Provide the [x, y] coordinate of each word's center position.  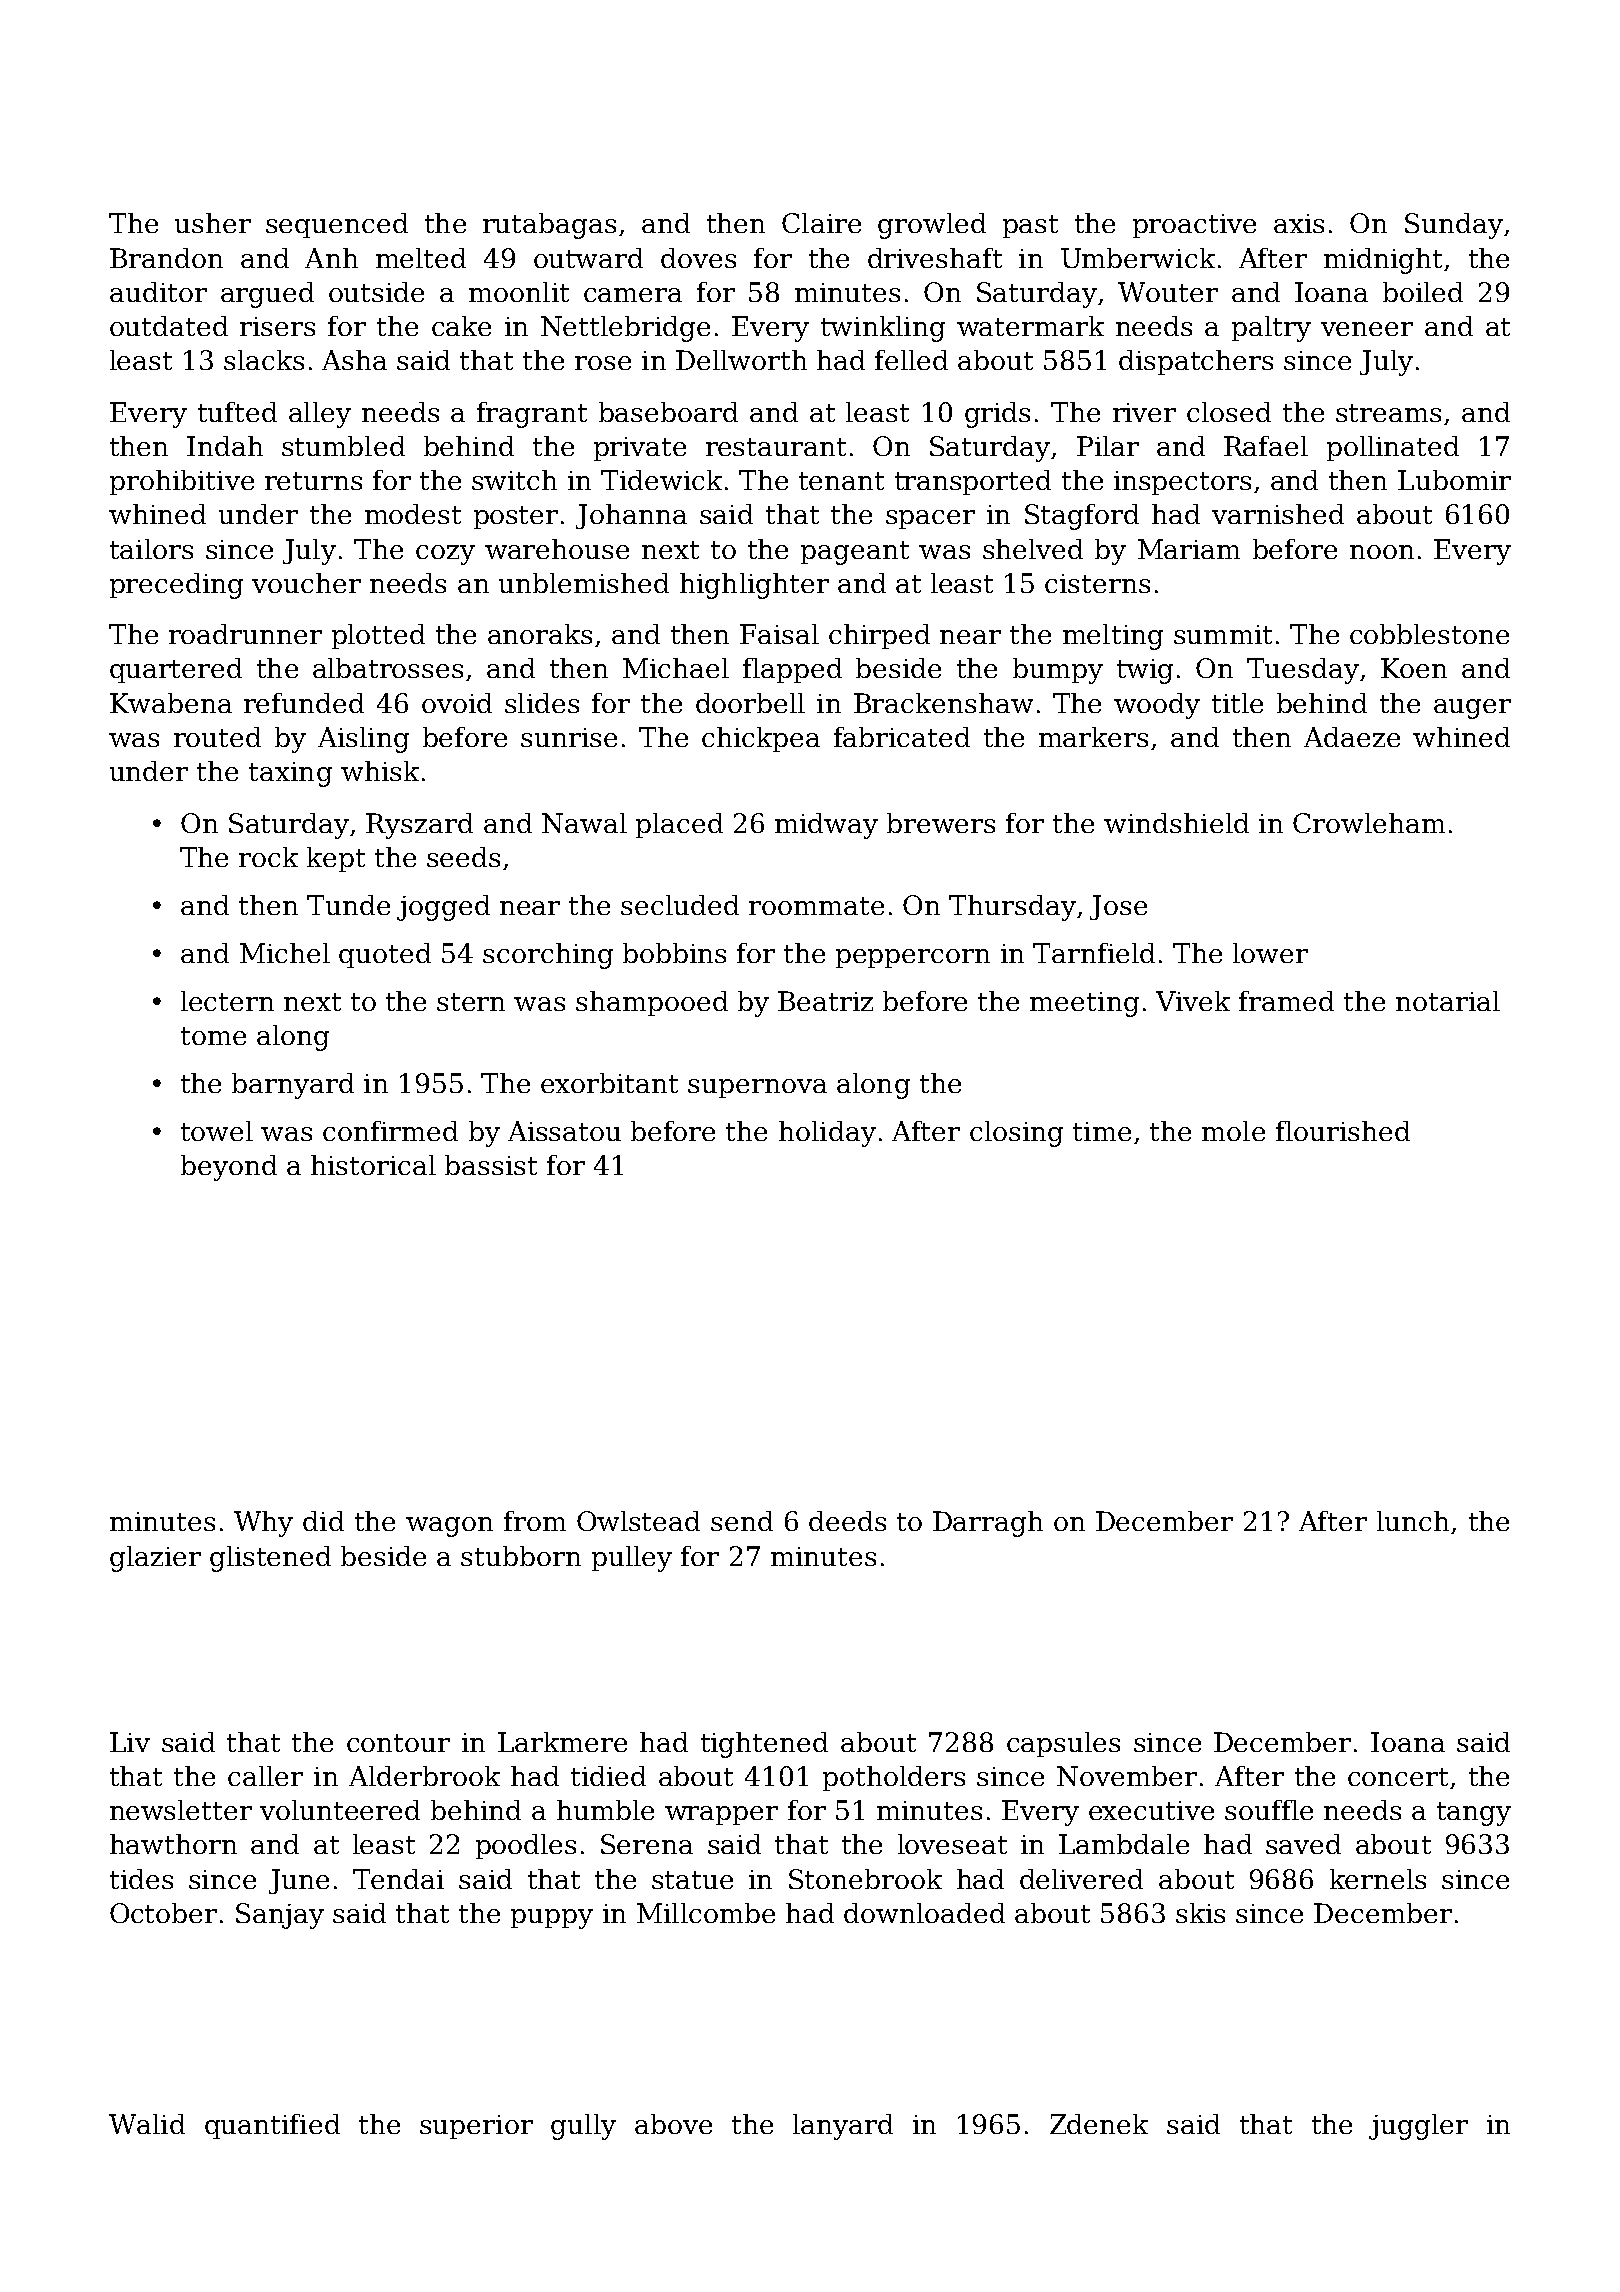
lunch [1413, 1521]
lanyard [843, 2127]
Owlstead [638, 1521]
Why [263, 1524]
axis [1299, 223]
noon [1382, 552]
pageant [855, 553]
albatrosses [388, 668]
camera [633, 295]
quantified [272, 2126]
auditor [158, 292]
